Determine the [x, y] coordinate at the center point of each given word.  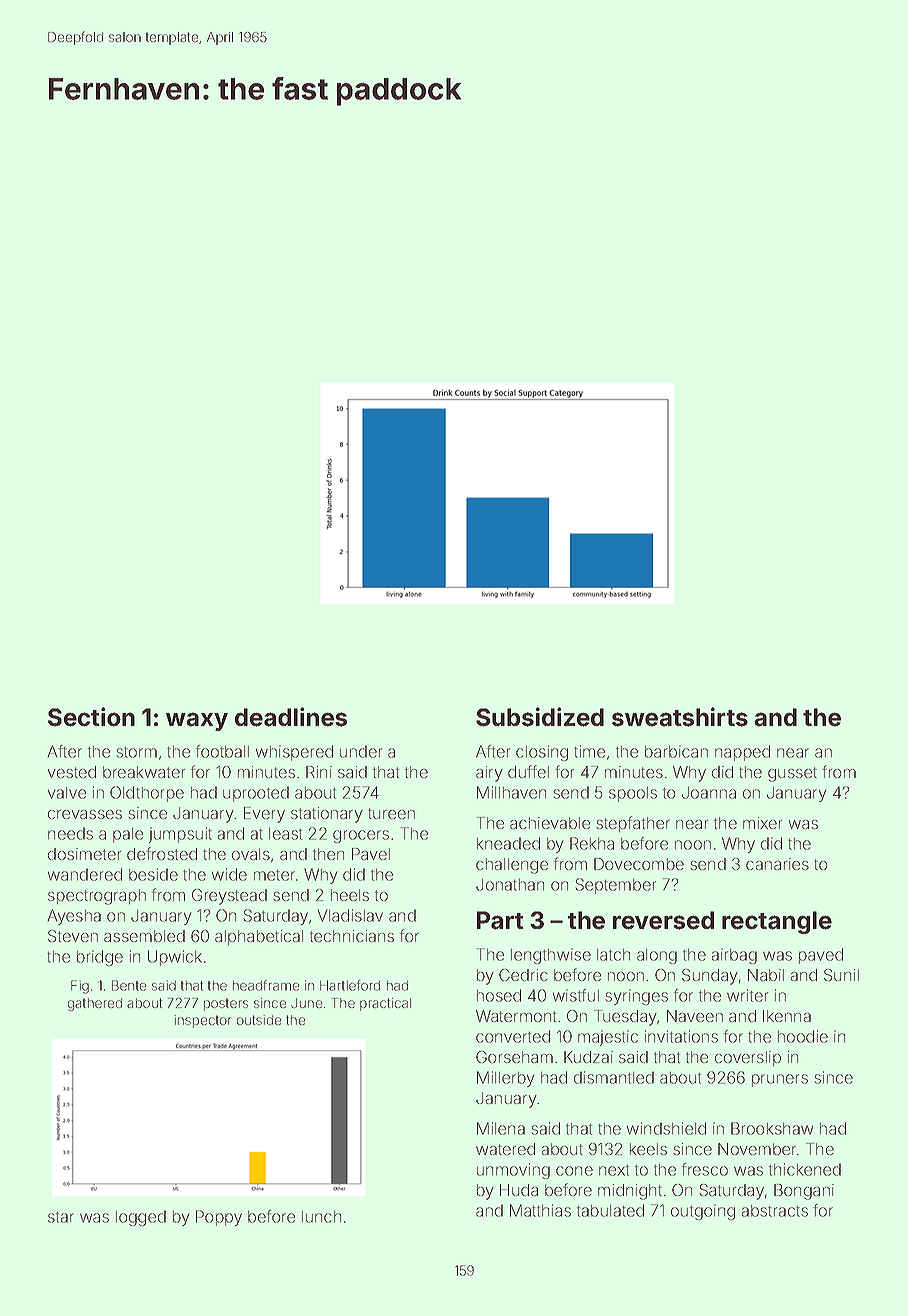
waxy [197, 721]
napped [742, 753]
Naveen [695, 1016]
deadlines [291, 717]
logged [141, 1218]
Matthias [540, 1210]
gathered [95, 1004]
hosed [499, 995]
